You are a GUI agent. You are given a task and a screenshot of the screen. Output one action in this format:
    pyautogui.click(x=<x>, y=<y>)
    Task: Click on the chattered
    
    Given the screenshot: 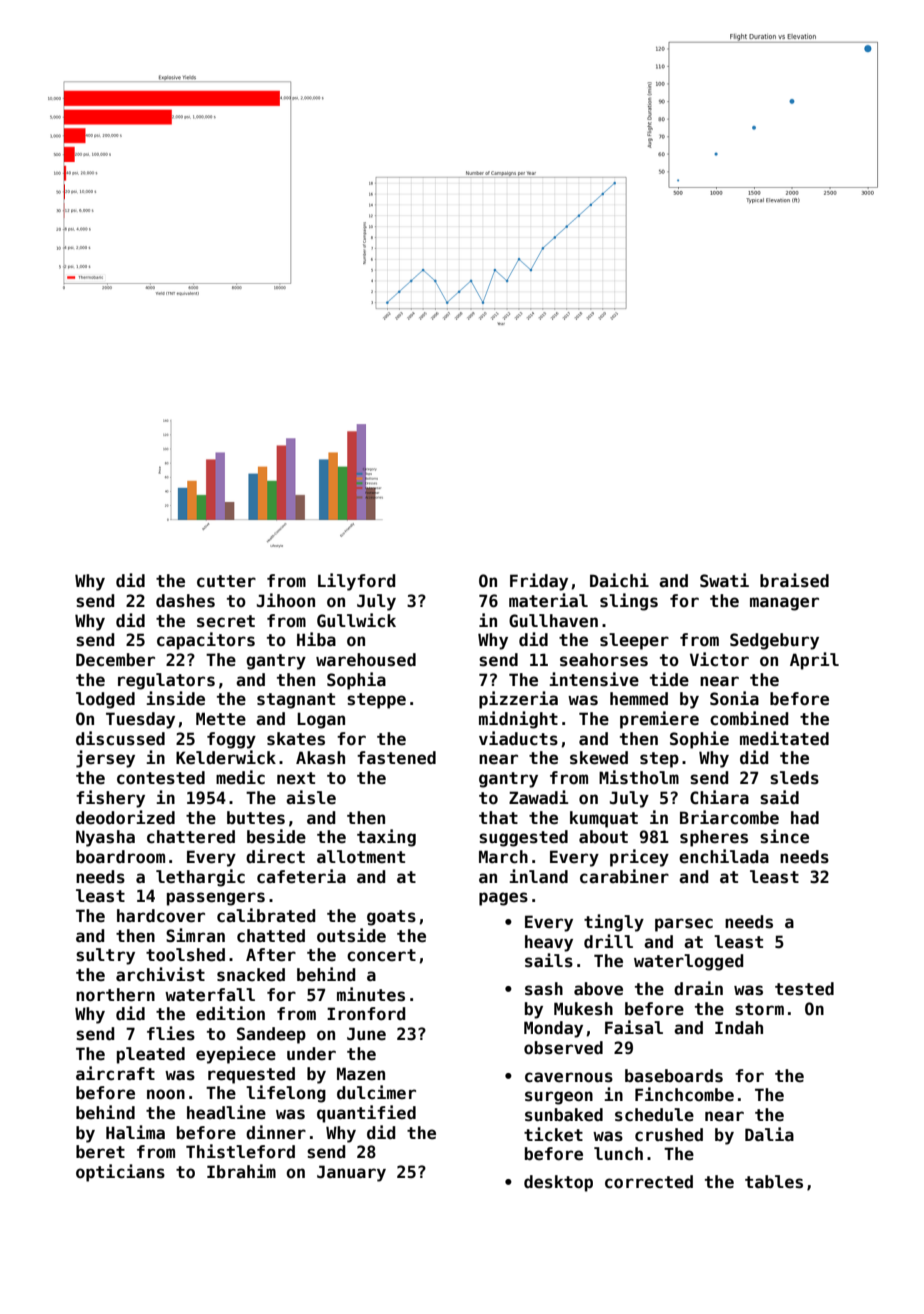 What is the action you would take?
    pyautogui.click(x=191, y=837)
